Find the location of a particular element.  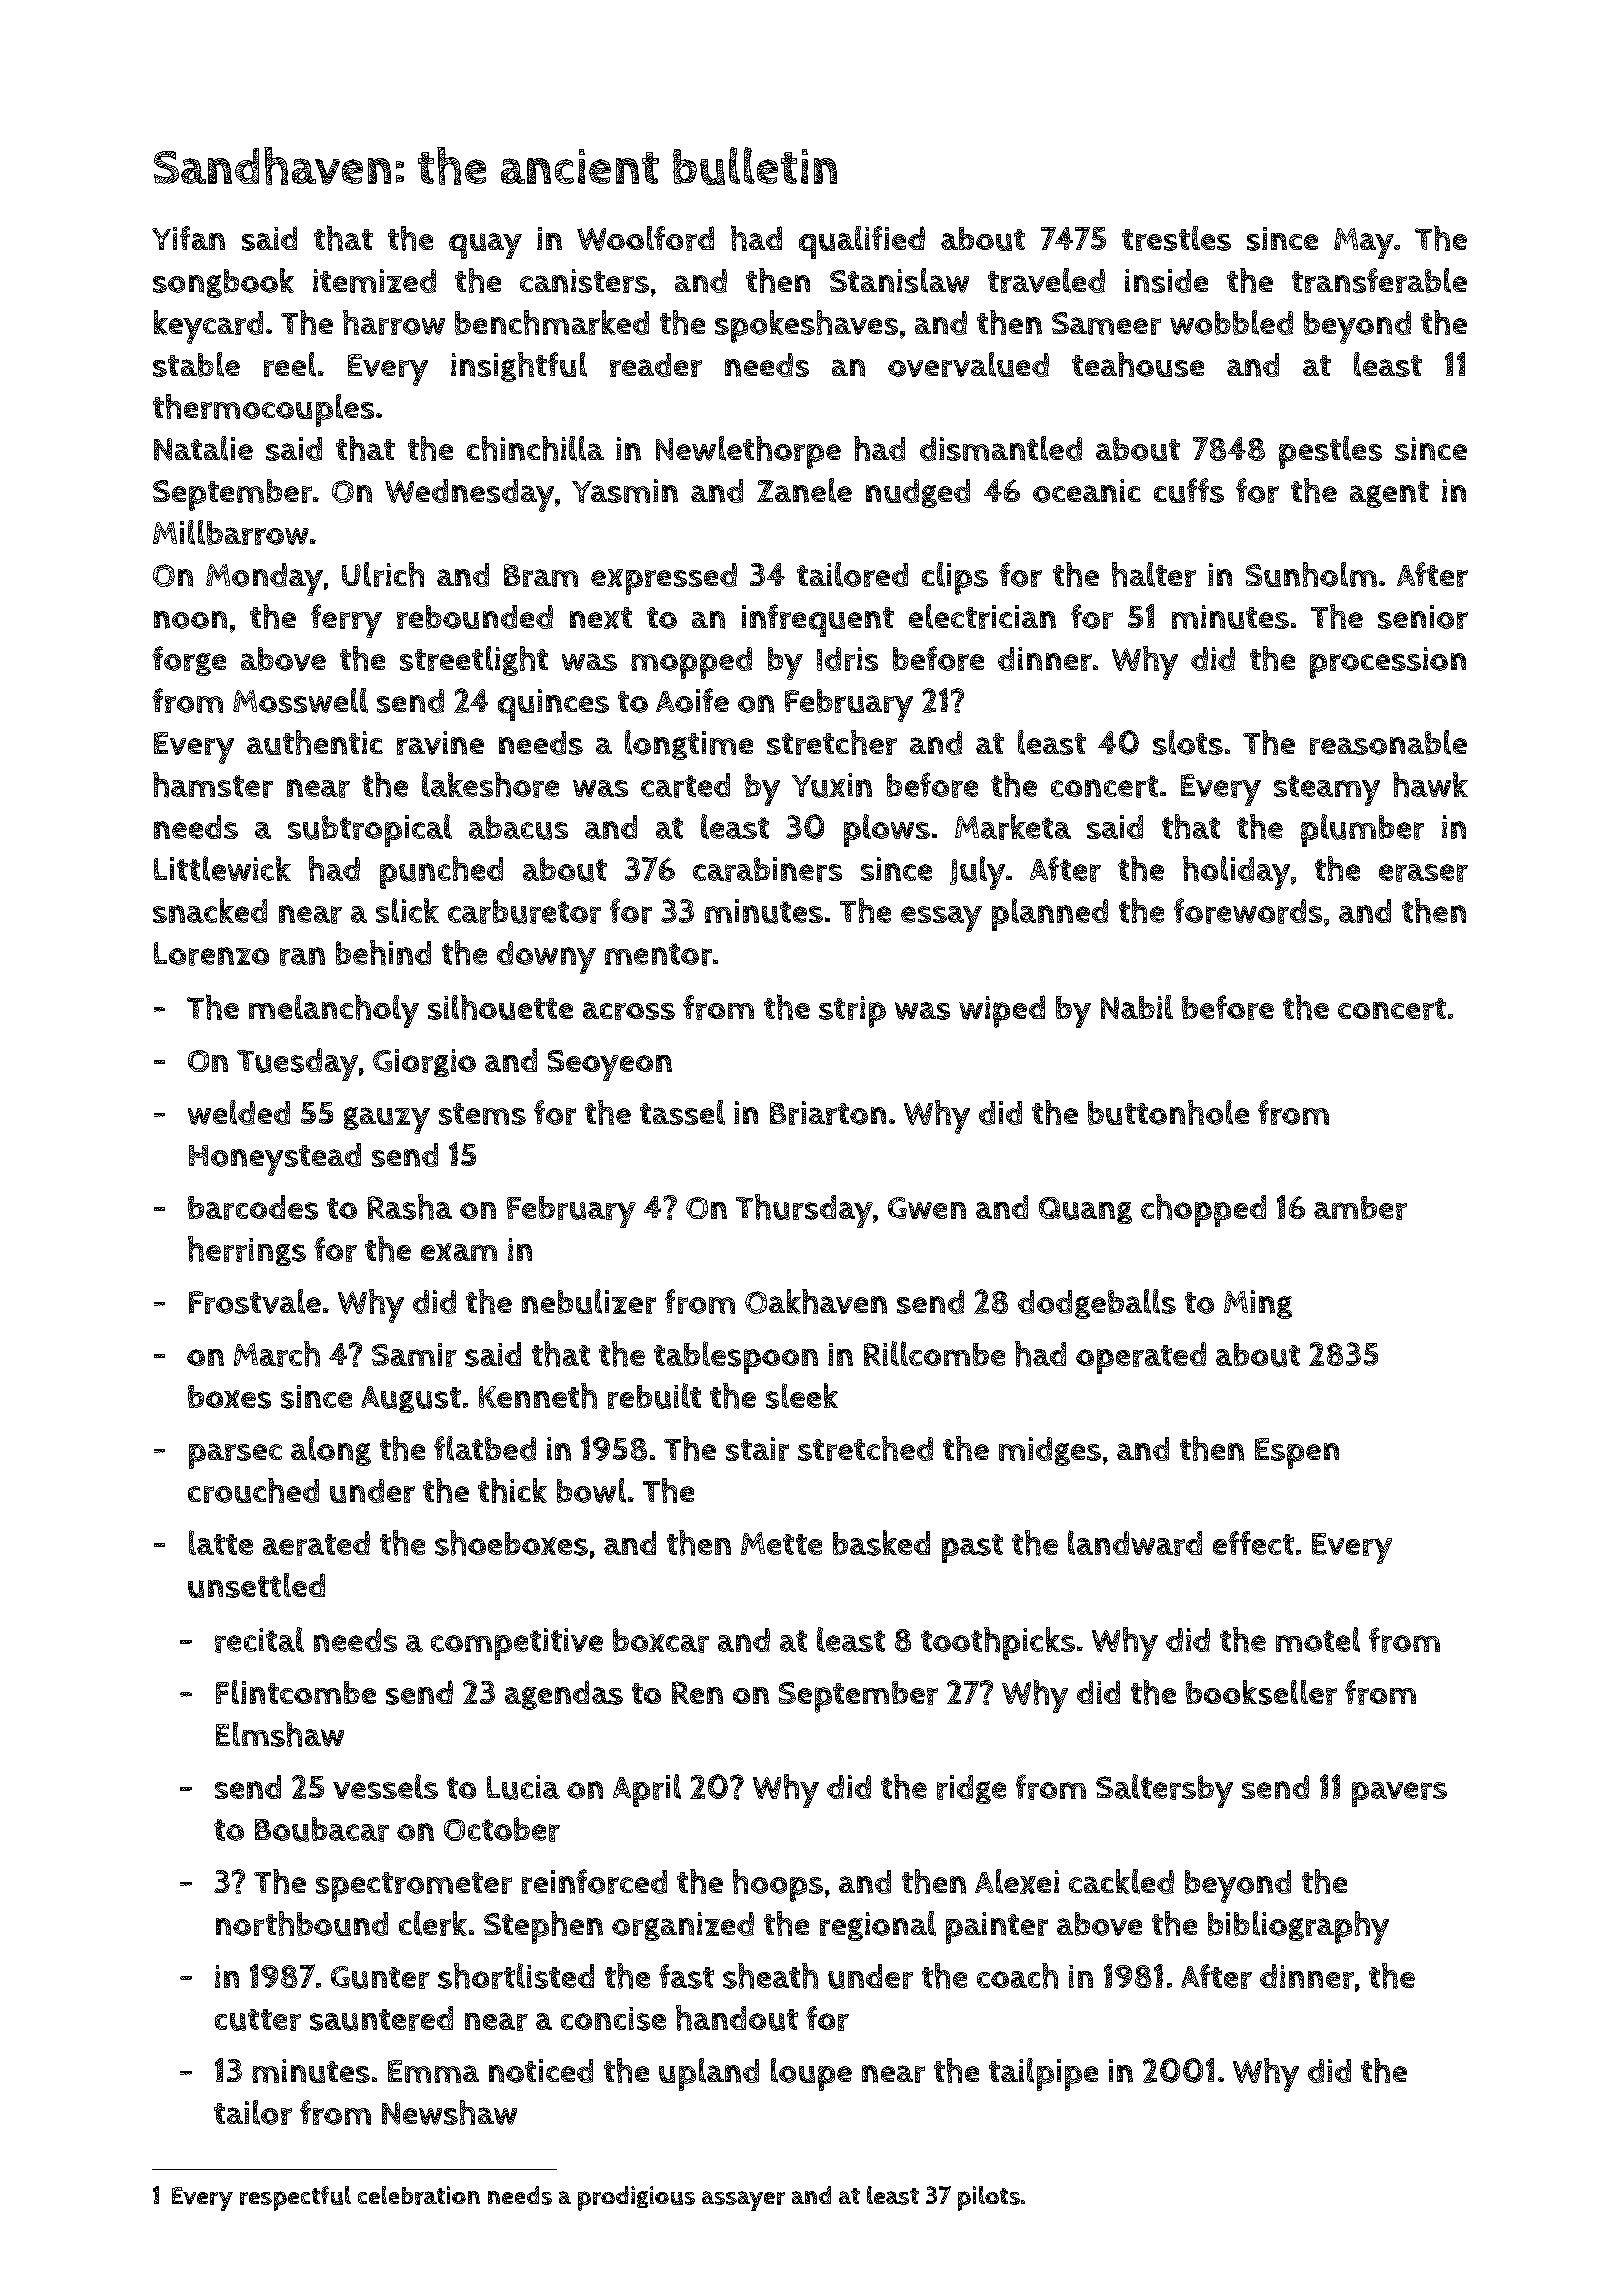

Lorenzo is located at coordinates (211, 954).
